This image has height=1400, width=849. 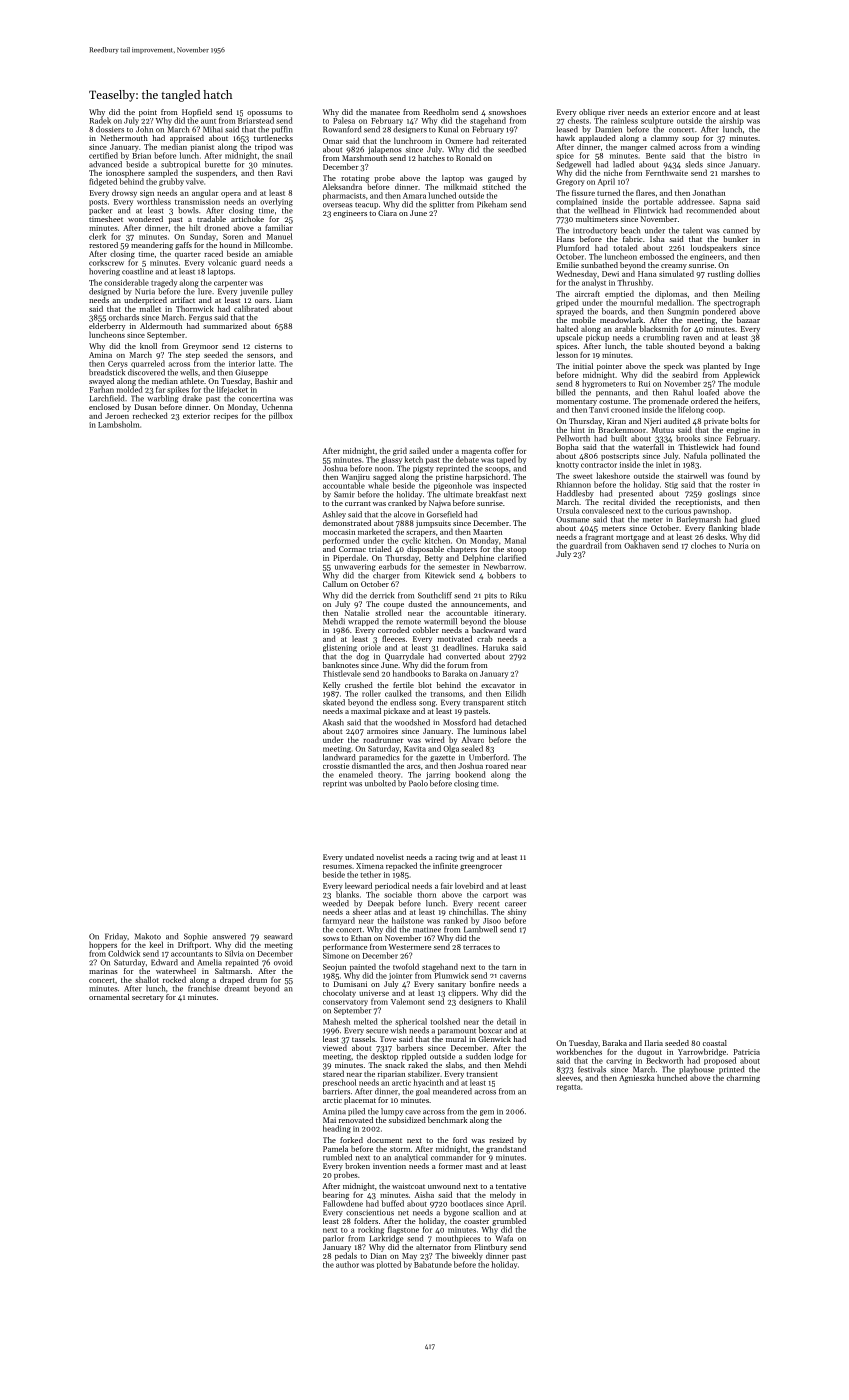 What do you see at coordinates (204, 988) in the image?
I see `franchise` at bounding box center [204, 988].
